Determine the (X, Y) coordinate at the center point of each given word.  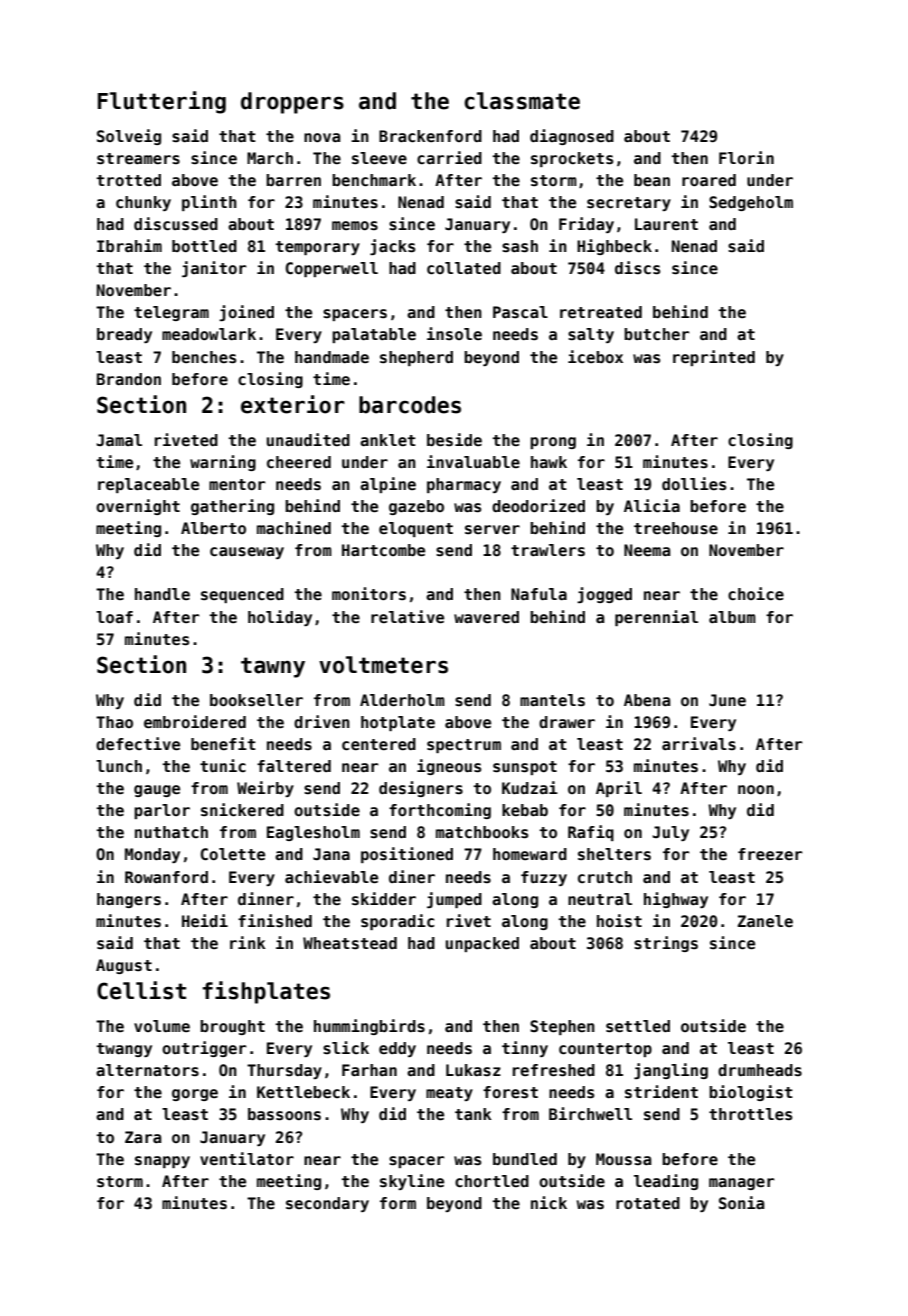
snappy (162, 1162)
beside (454, 440)
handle (162, 594)
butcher (656, 334)
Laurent (666, 224)
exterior (293, 404)
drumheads (760, 1070)
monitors (369, 594)
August (124, 966)
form (398, 1203)
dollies (694, 484)
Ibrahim (129, 245)
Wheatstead (350, 943)
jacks (392, 247)
